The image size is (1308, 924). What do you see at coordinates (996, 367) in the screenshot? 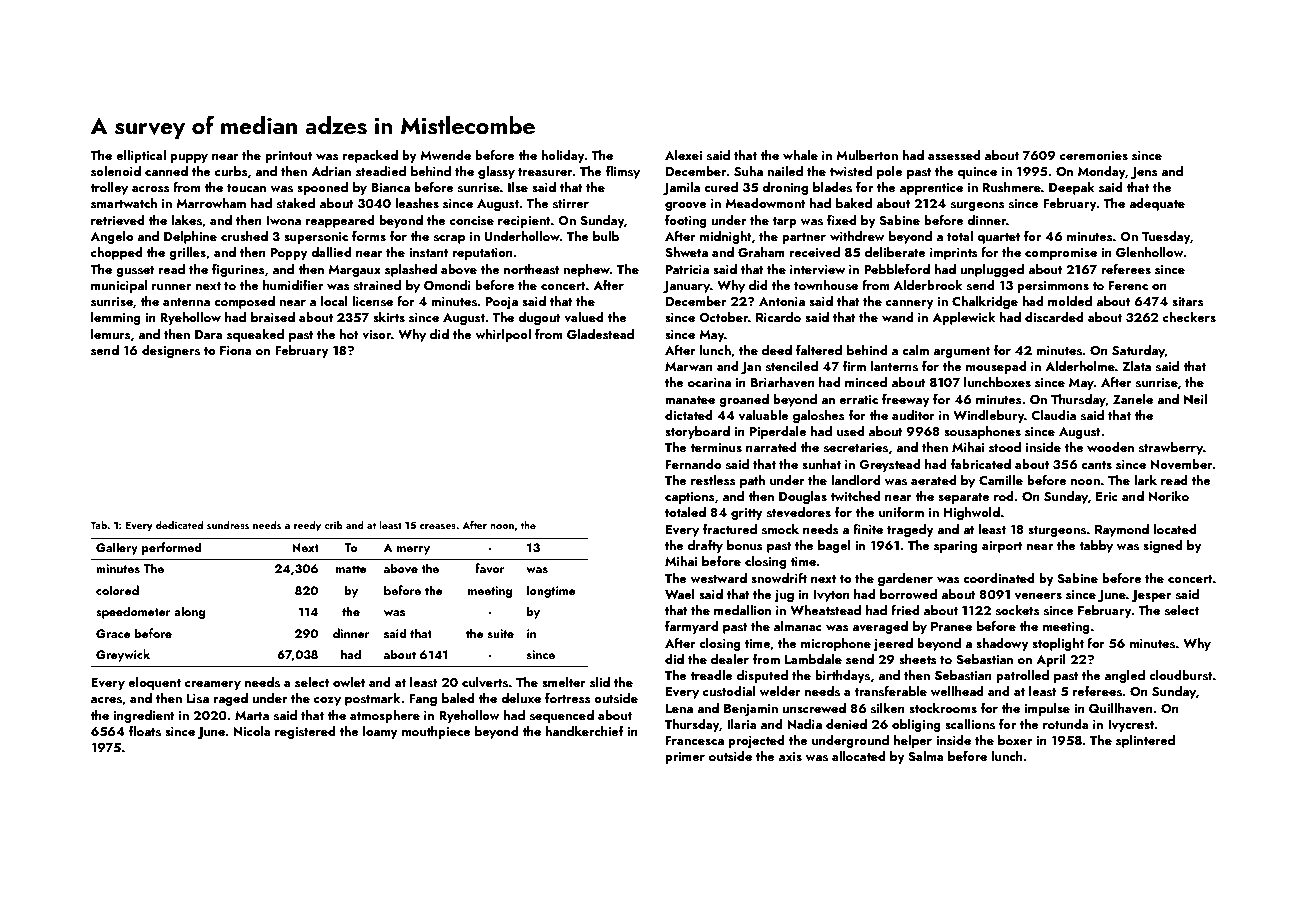
I see `mousepad` at bounding box center [996, 367].
